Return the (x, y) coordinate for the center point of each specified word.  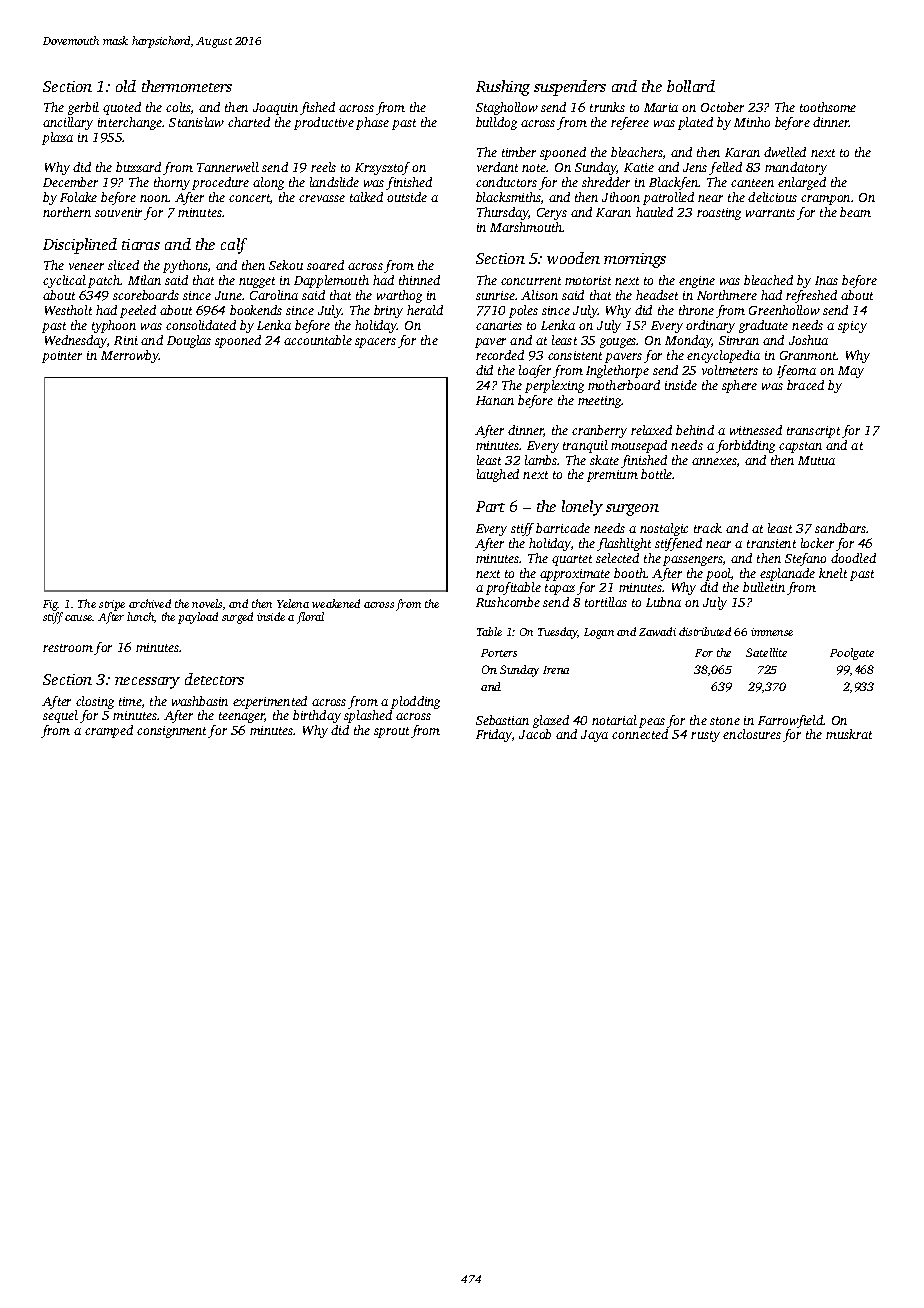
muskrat (849, 734)
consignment (171, 732)
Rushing (503, 88)
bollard (691, 86)
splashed (368, 716)
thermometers (187, 86)
